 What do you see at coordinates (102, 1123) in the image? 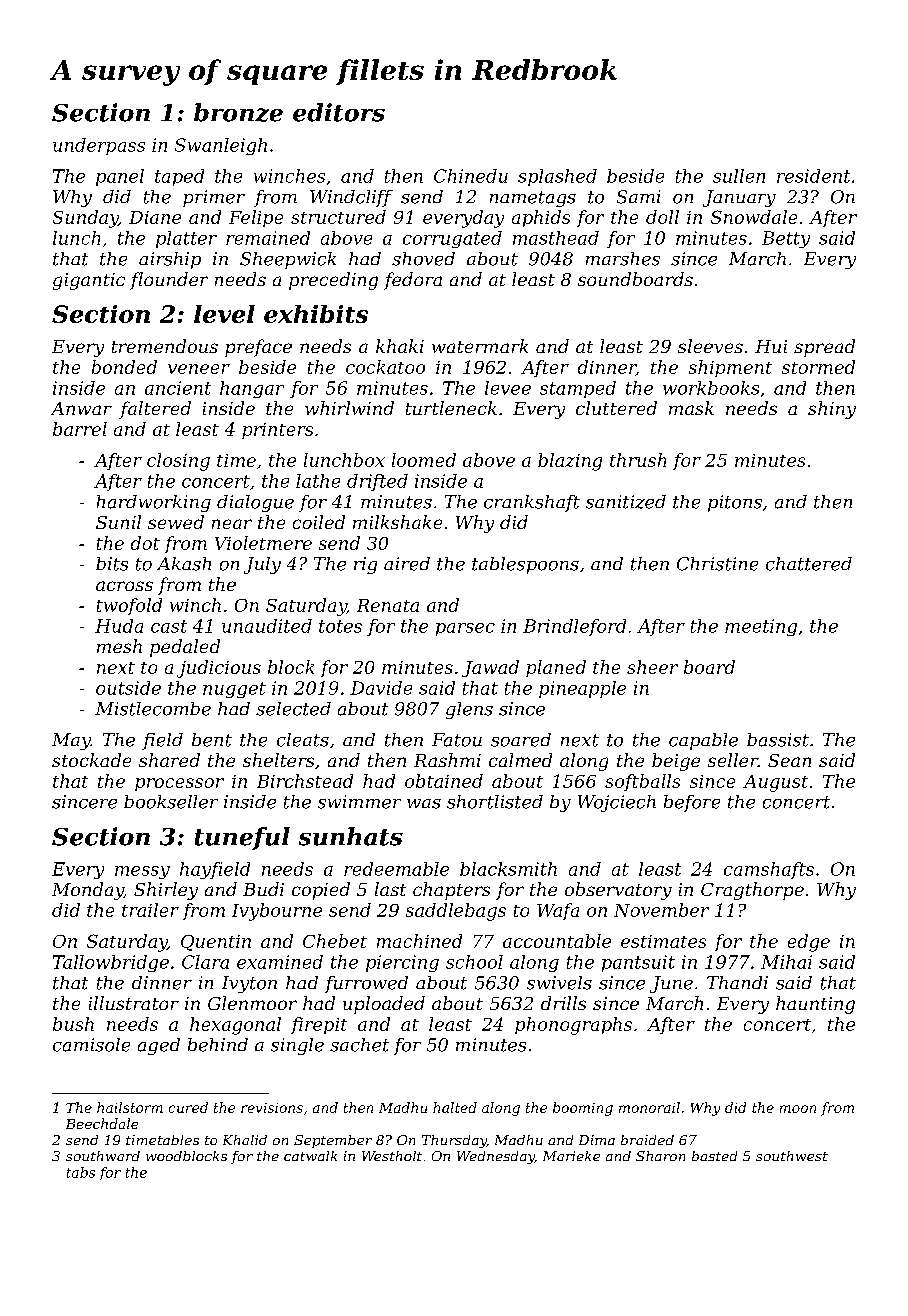
I see `Beechdale` at bounding box center [102, 1123].
